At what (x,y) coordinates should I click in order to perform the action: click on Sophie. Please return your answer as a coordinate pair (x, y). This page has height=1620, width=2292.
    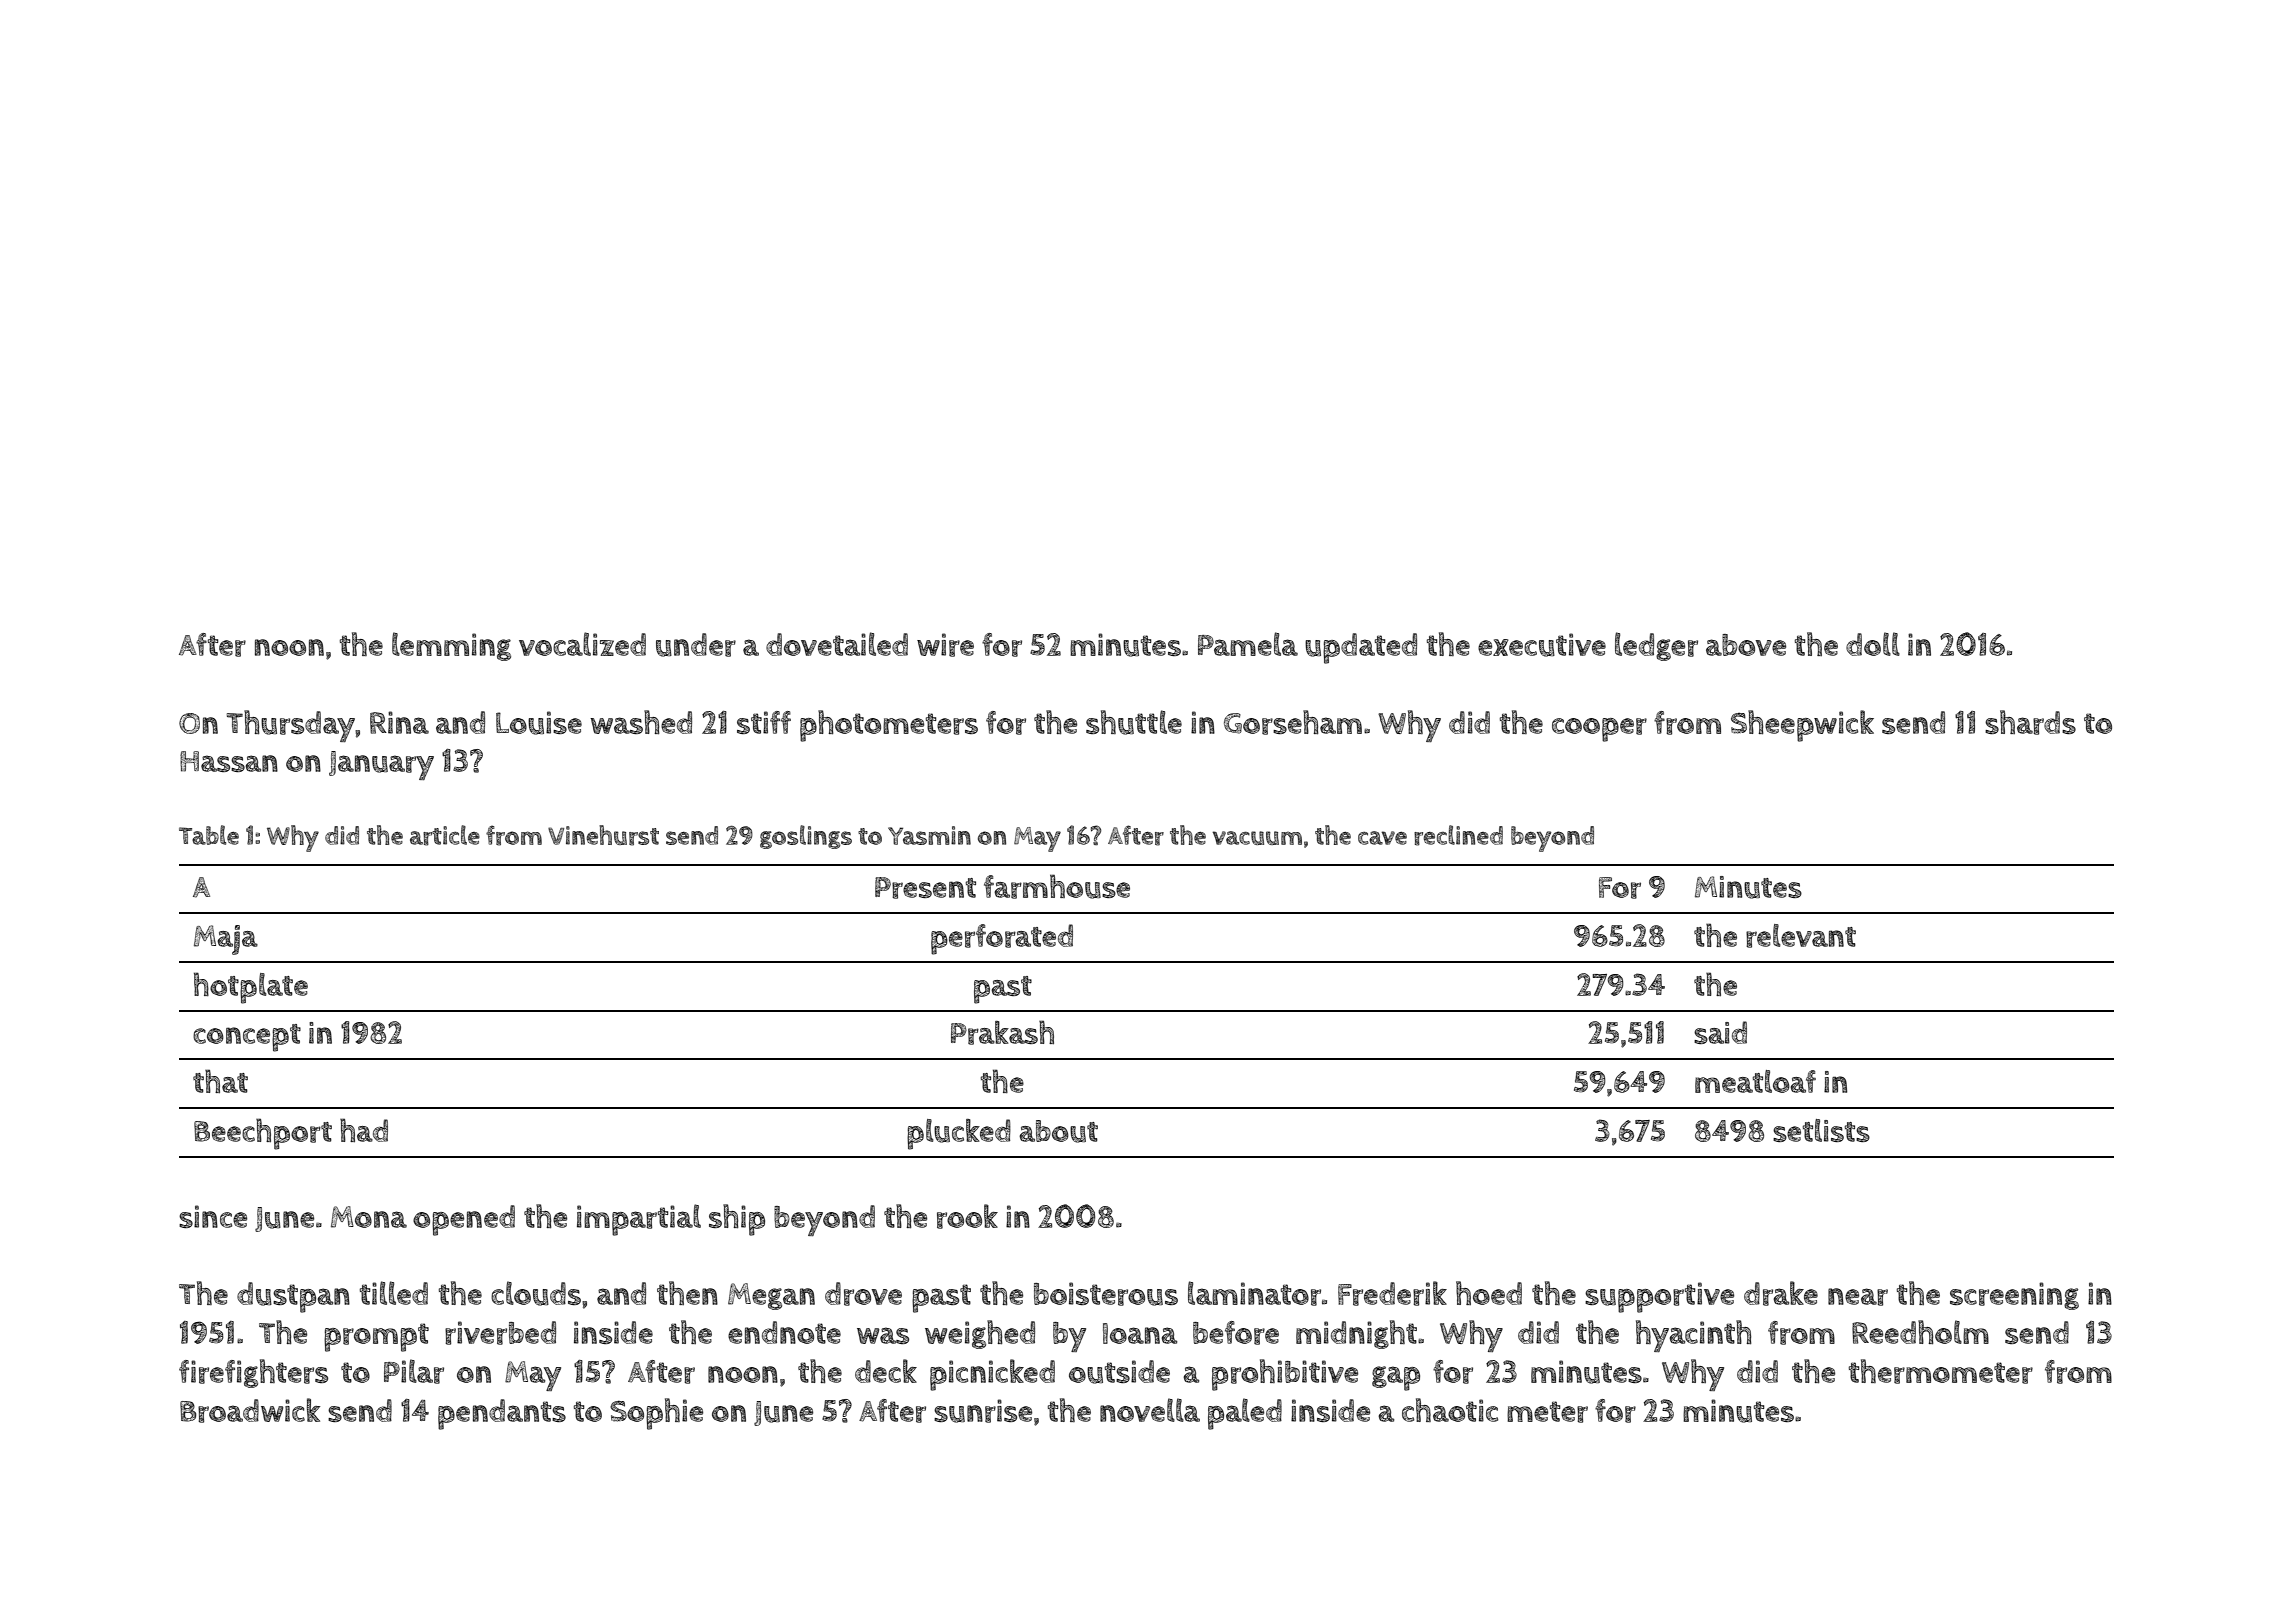
    Looking at the image, I should click on (656, 1414).
